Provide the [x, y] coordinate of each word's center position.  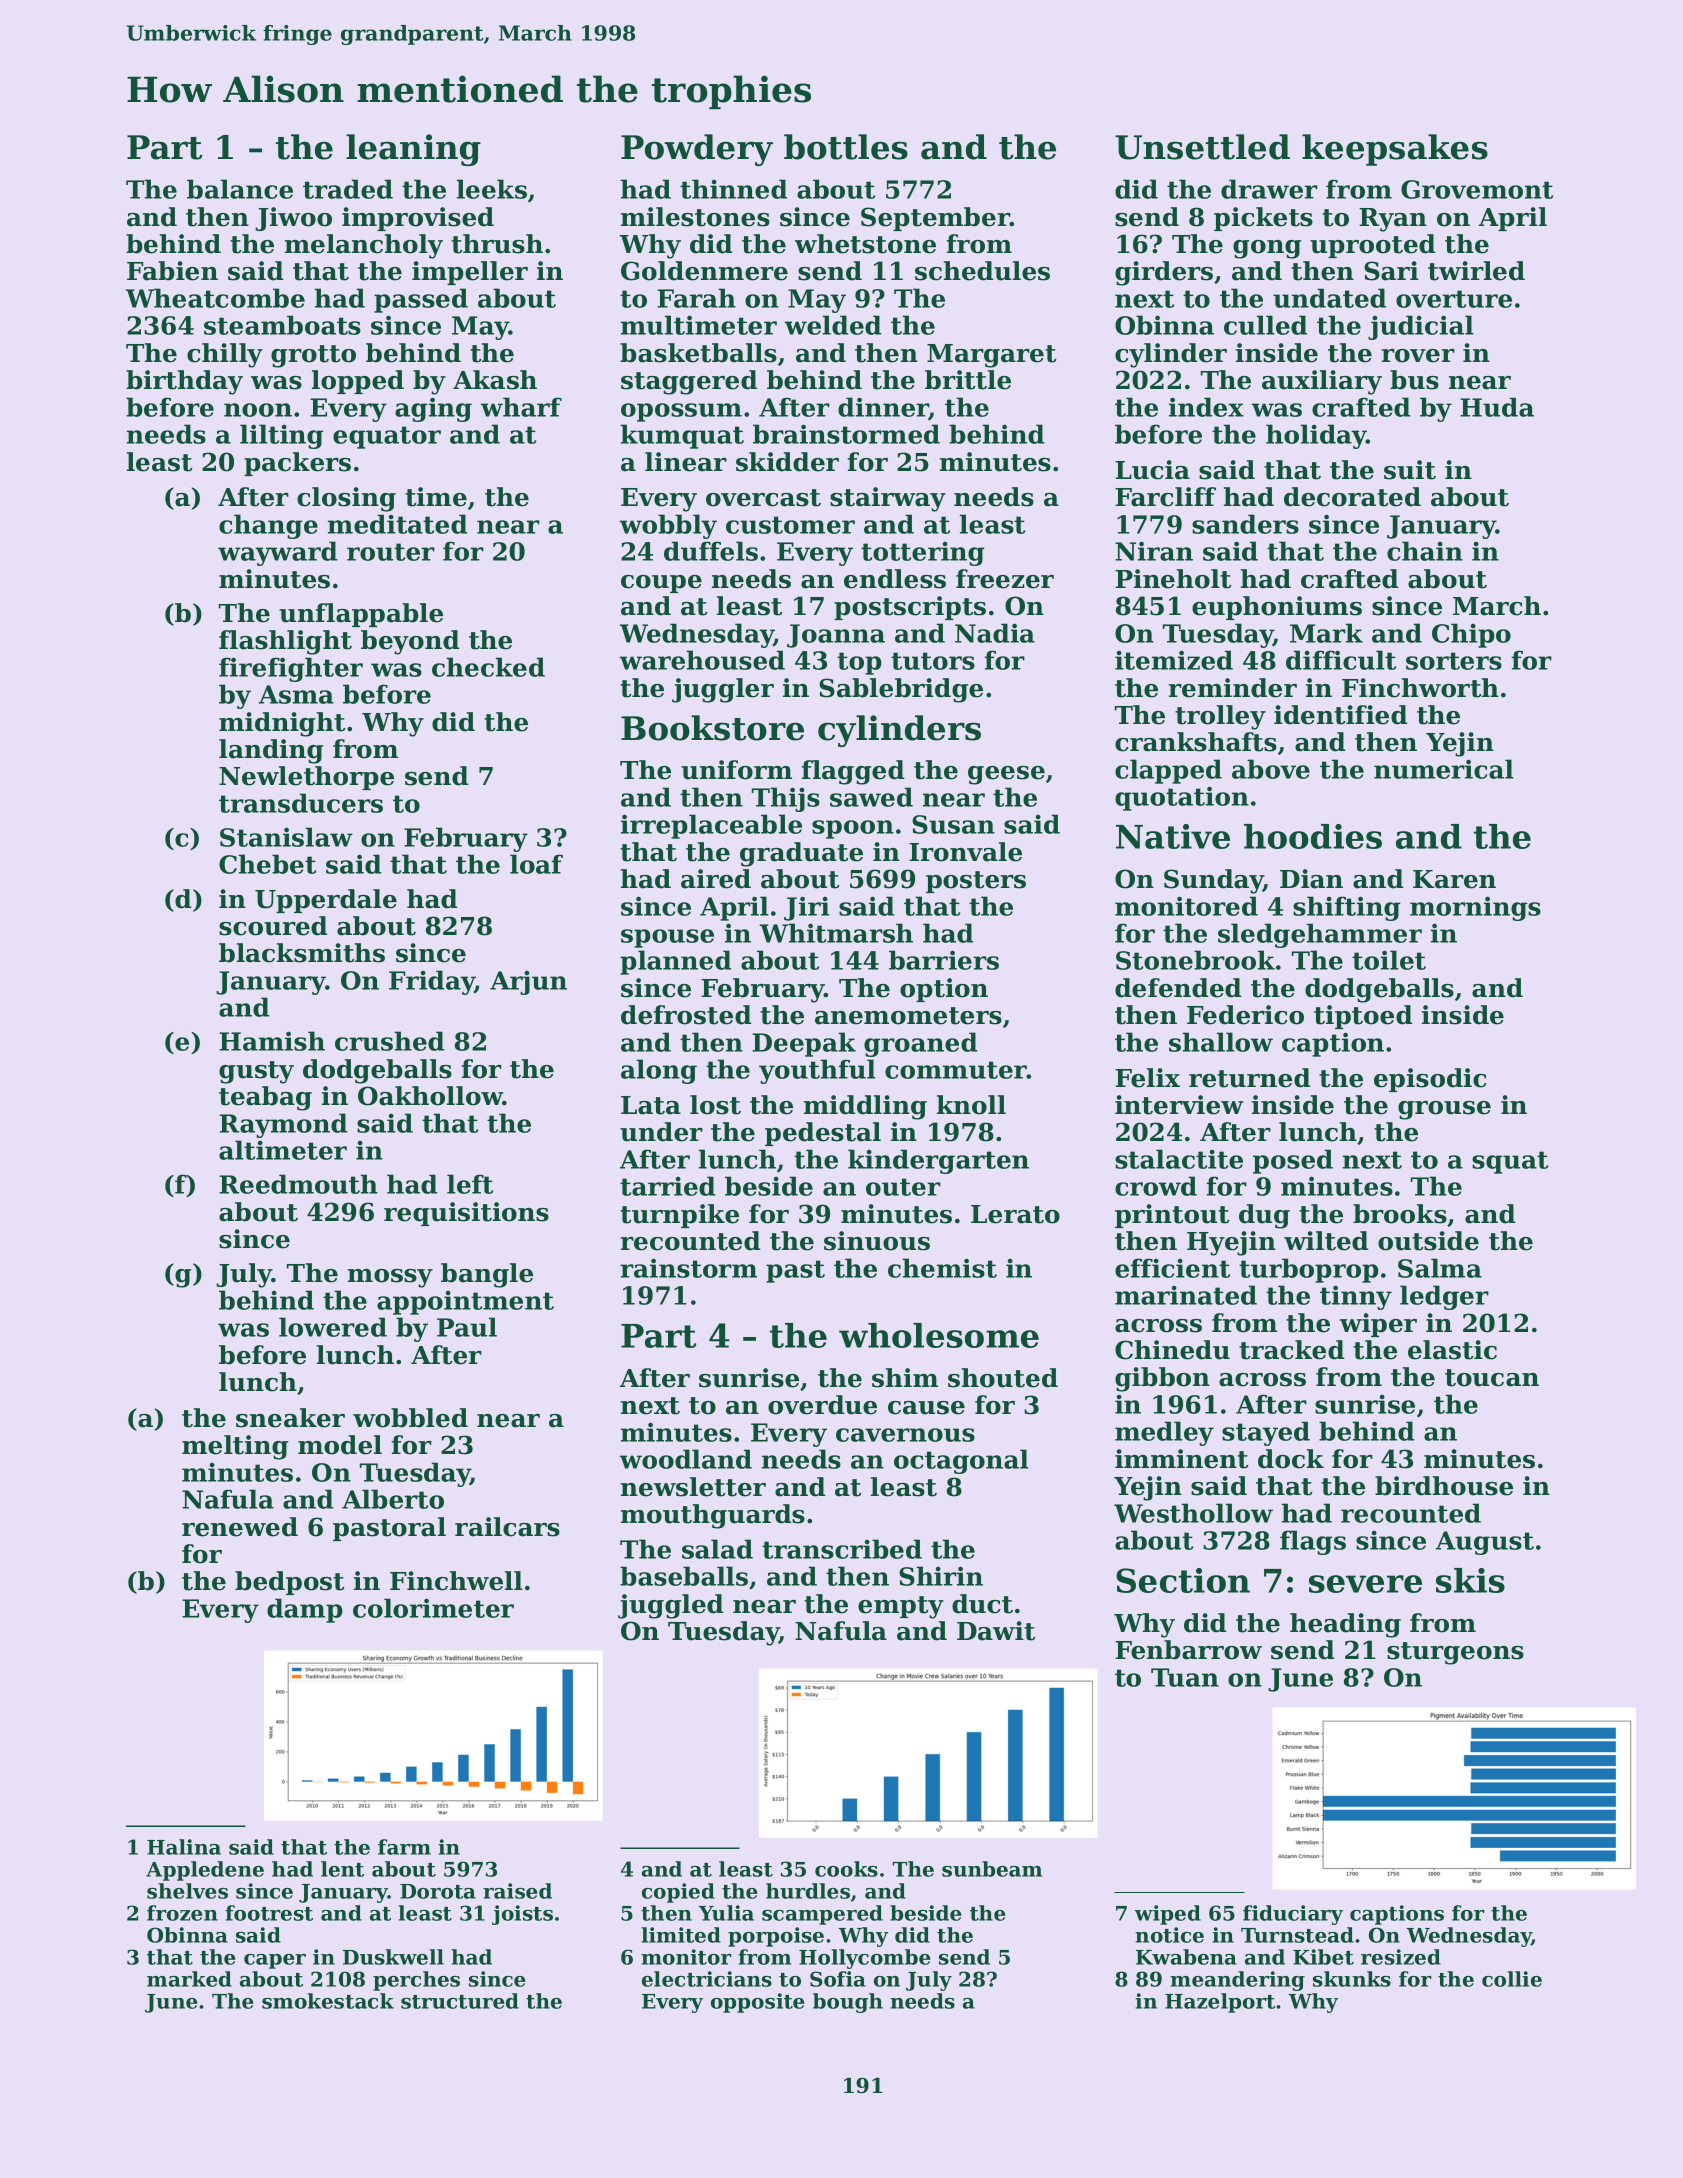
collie [1512, 1979]
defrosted [686, 1015]
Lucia [1152, 470]
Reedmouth [298, 1184]
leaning [413, 150]
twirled [1476, 271]
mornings [1475, 908]
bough [848, 2003]
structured [460, 2001]
